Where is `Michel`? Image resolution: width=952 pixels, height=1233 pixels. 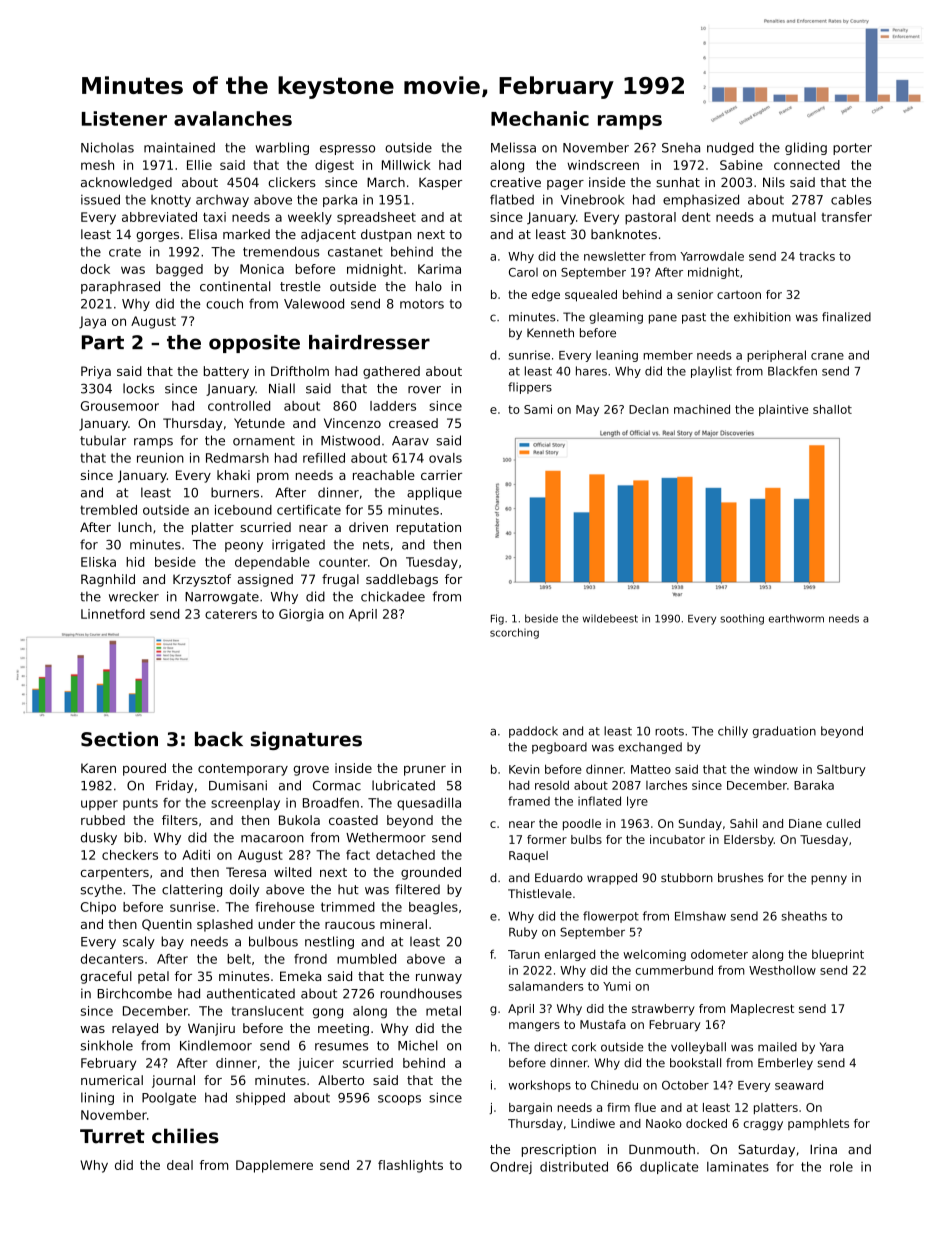 Michel is located at coordinates (418, 1045).
